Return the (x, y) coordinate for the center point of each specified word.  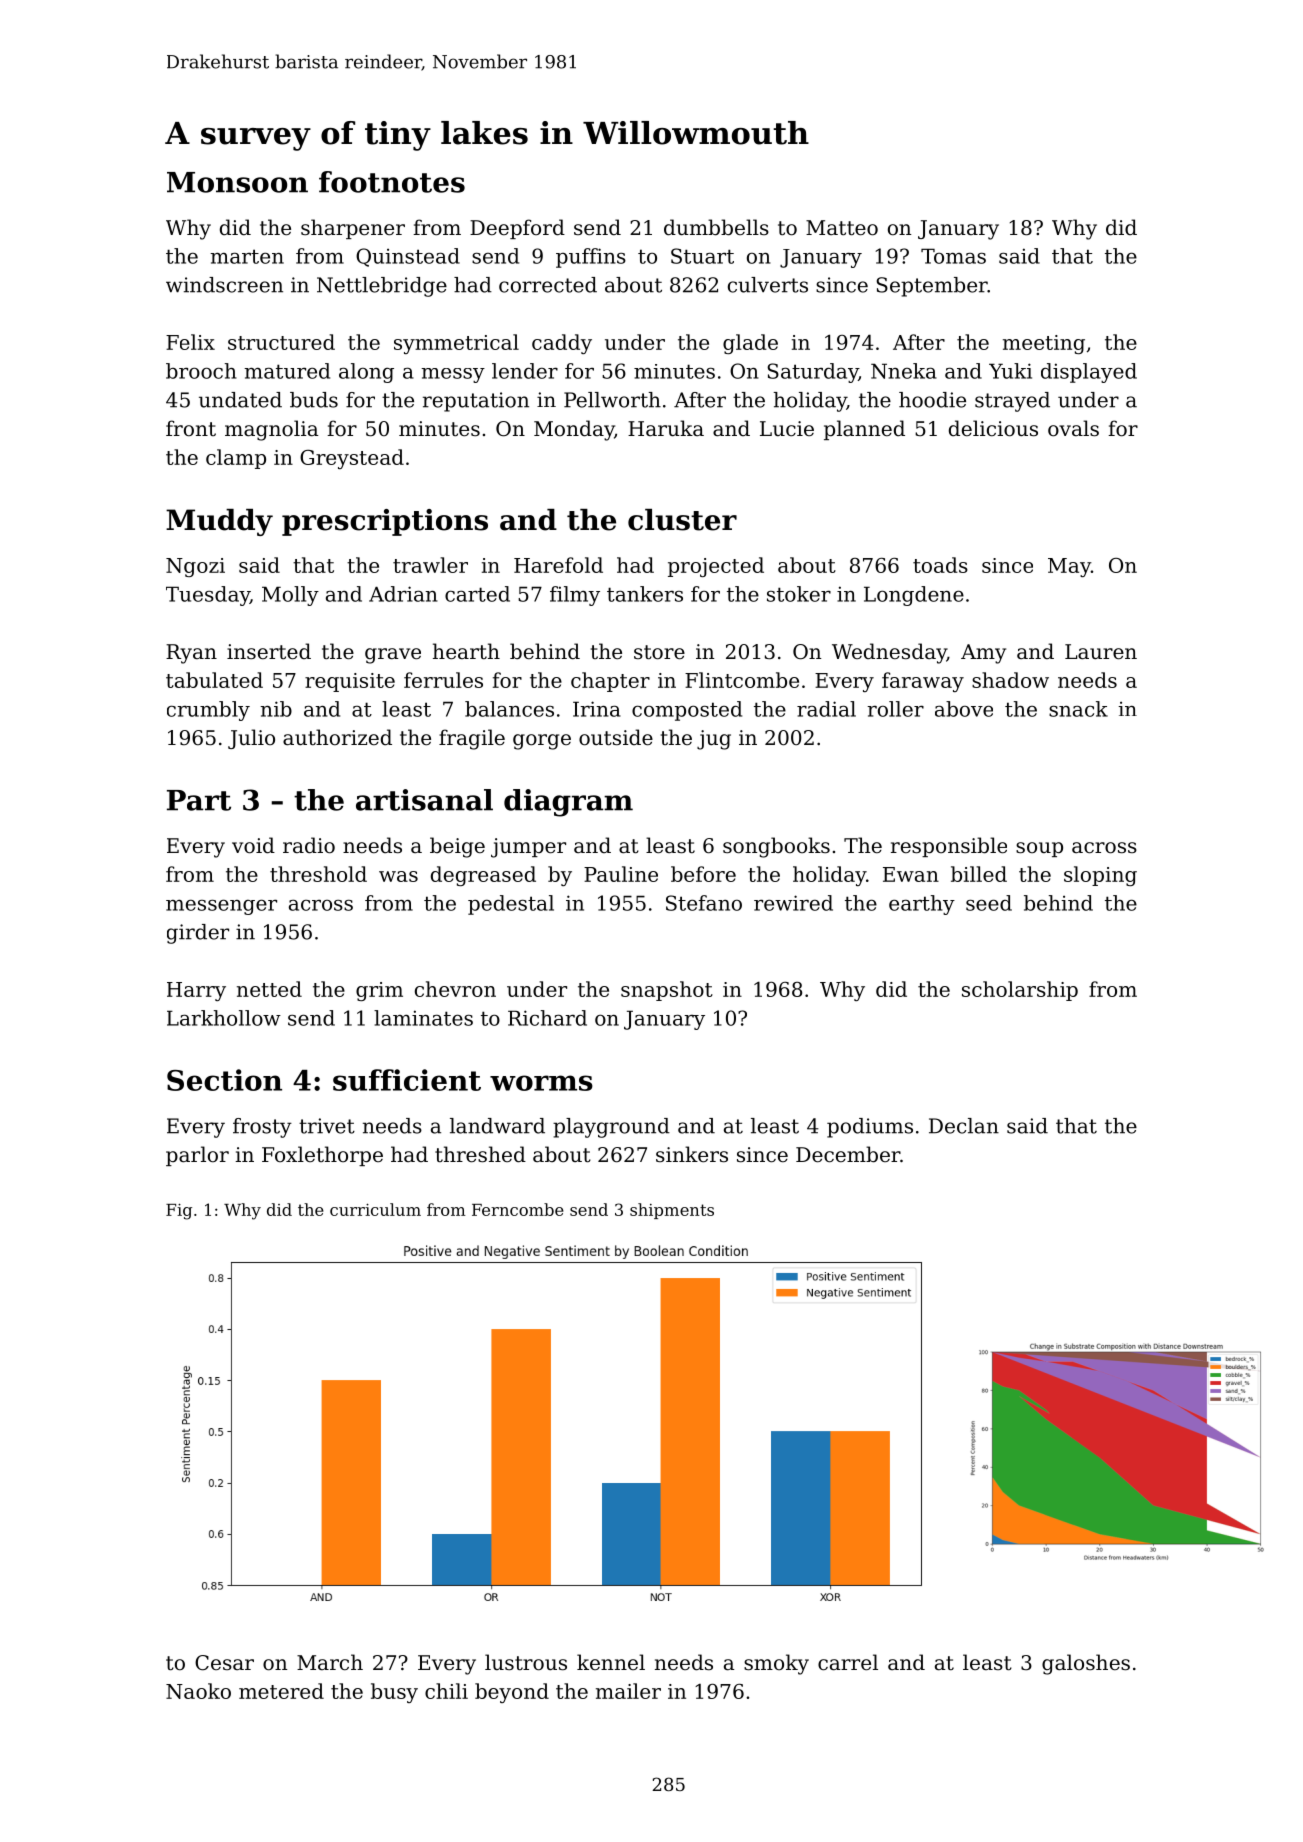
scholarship (1020, 991)
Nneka (904, 371)
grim (379, 991)
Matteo (842, 228)
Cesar (224, 1663)
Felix (190, 342)
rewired (793, 903)
